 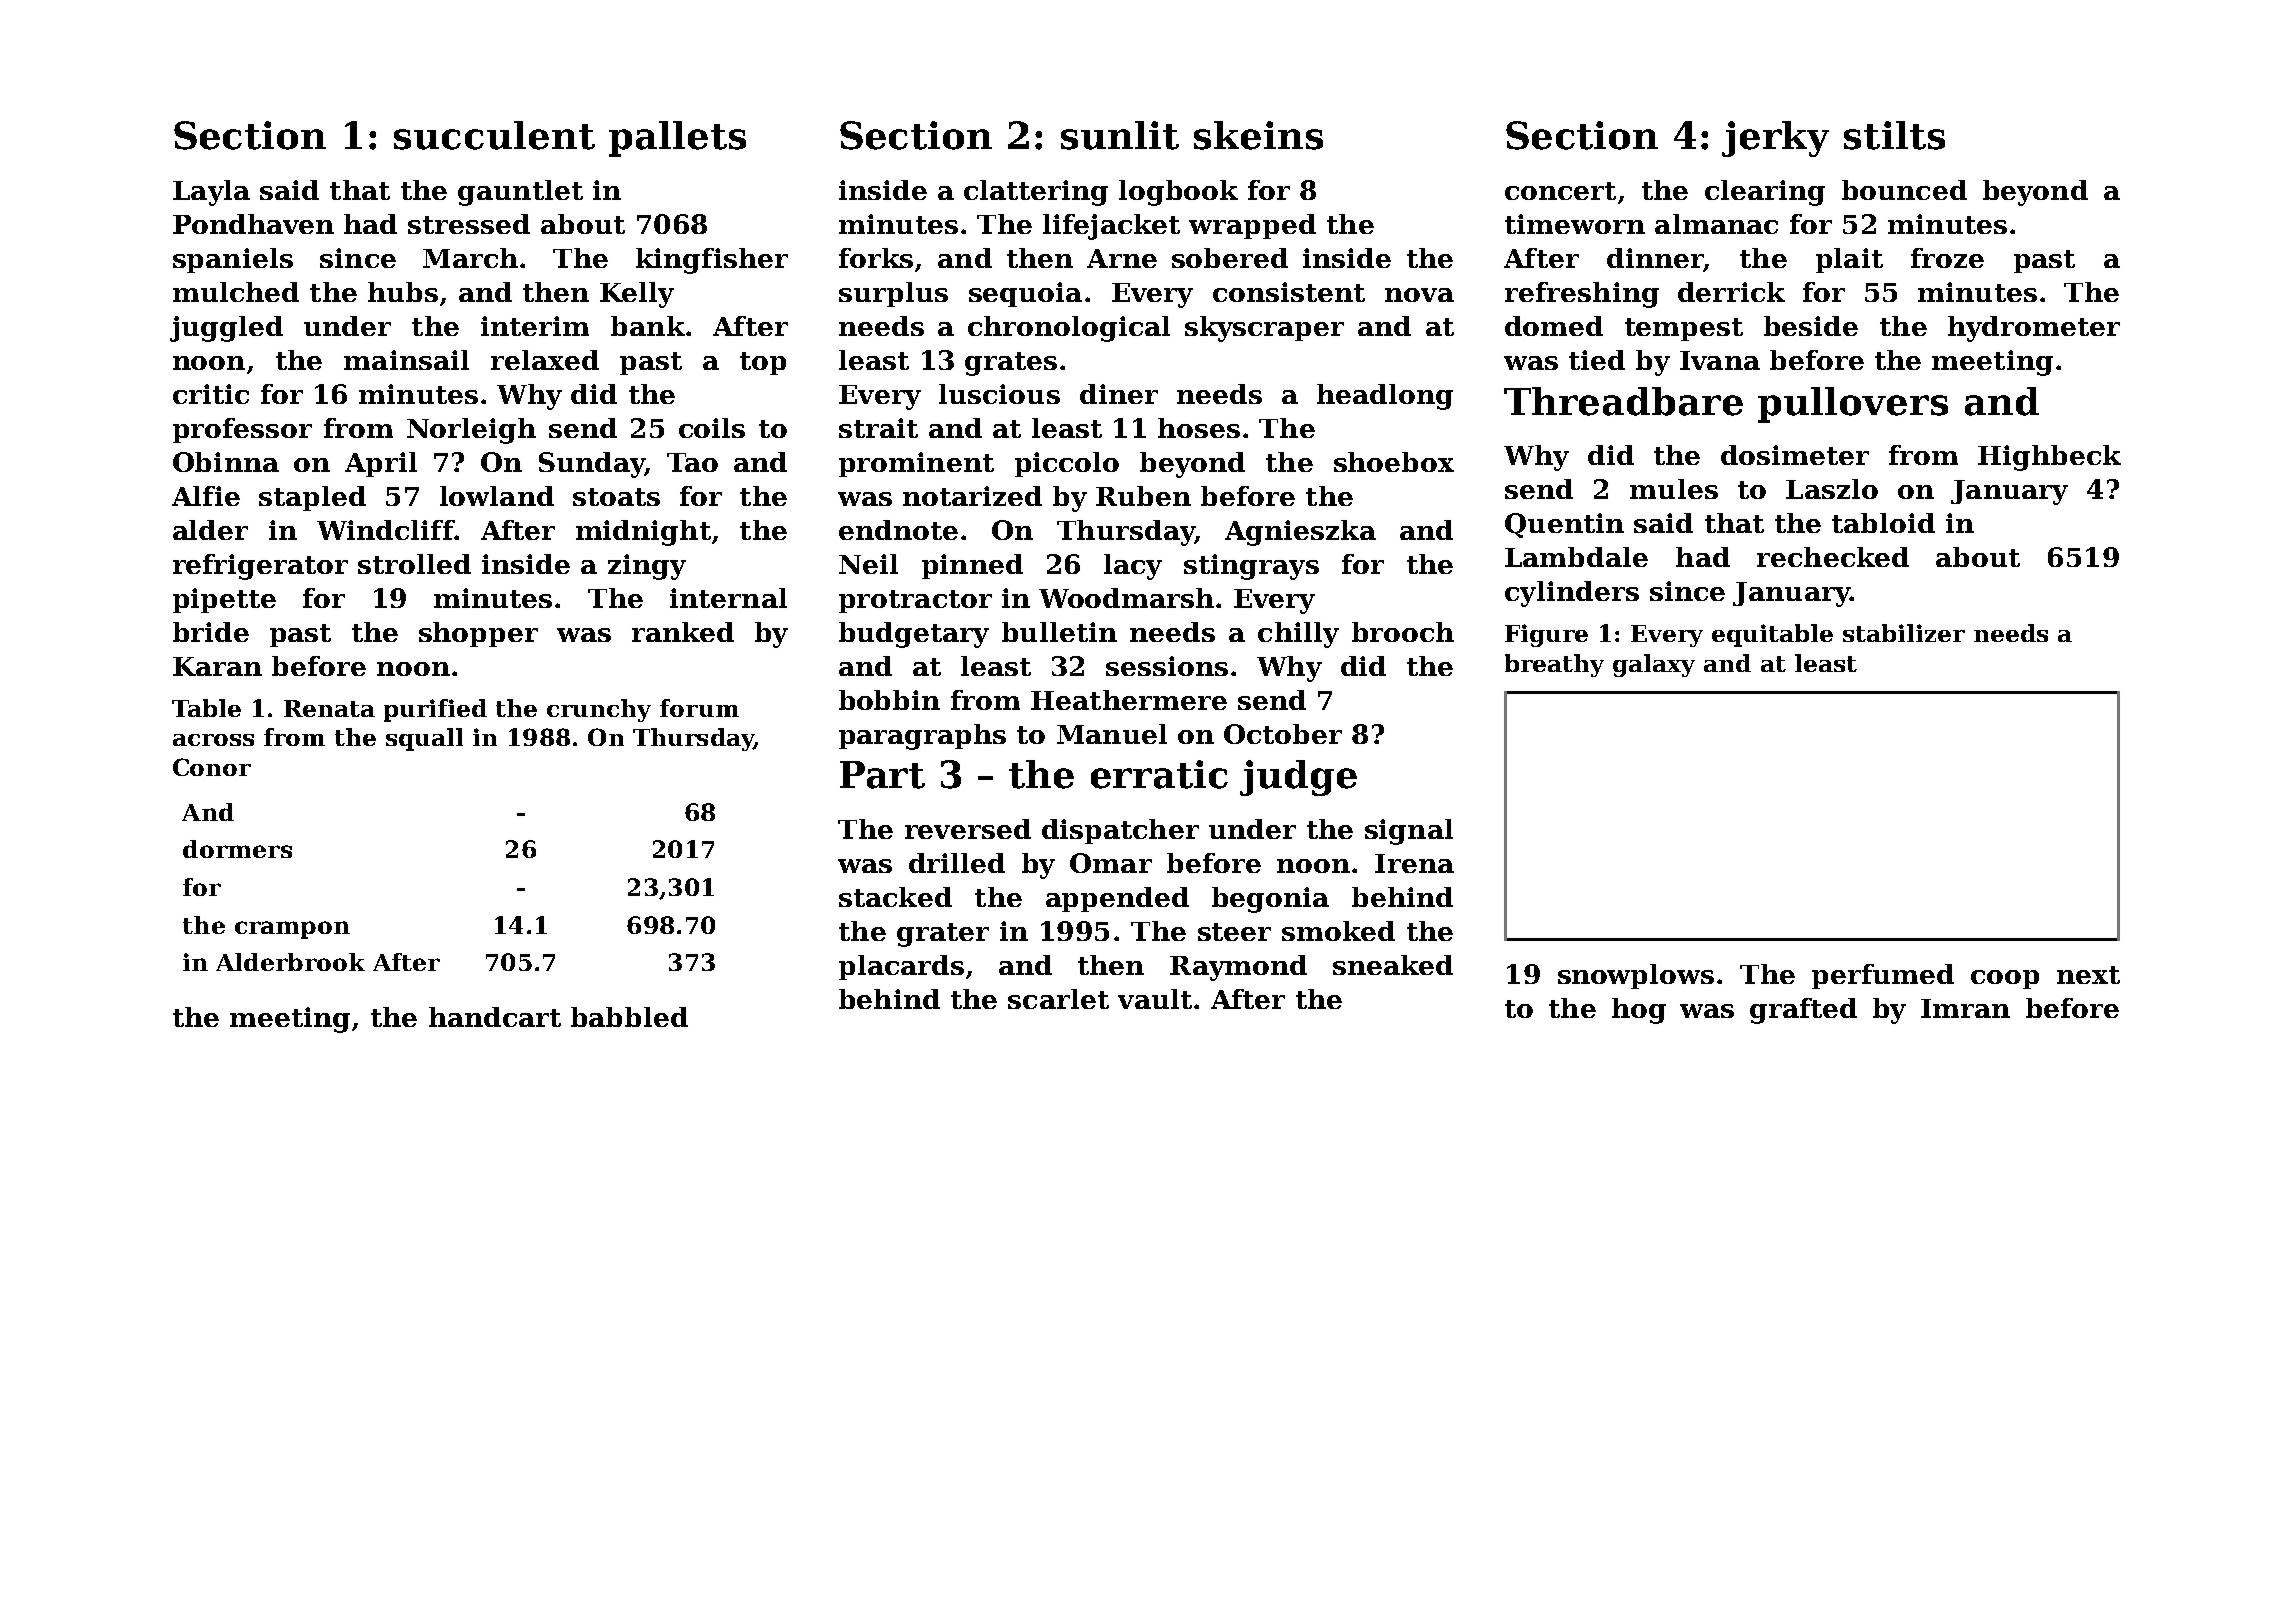 What do you see at coordinates (495, 1017) in the page?
I see `handcart` at bounding box center [495, 1017].
